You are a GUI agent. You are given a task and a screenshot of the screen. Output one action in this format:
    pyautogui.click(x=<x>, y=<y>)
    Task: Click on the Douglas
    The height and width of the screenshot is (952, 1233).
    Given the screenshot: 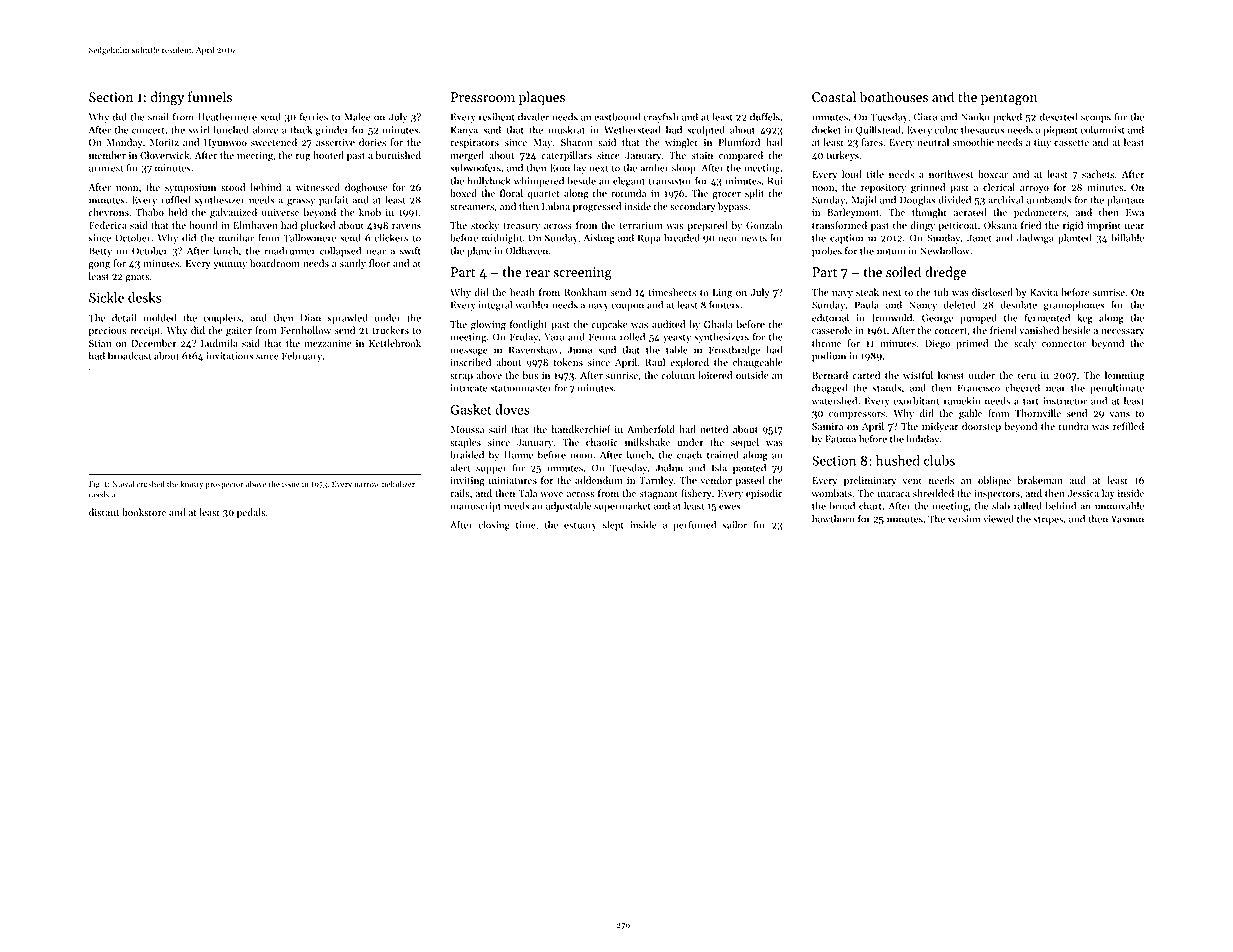 What is the action you would take?
    pyautogui.click(x=917, y=201)
